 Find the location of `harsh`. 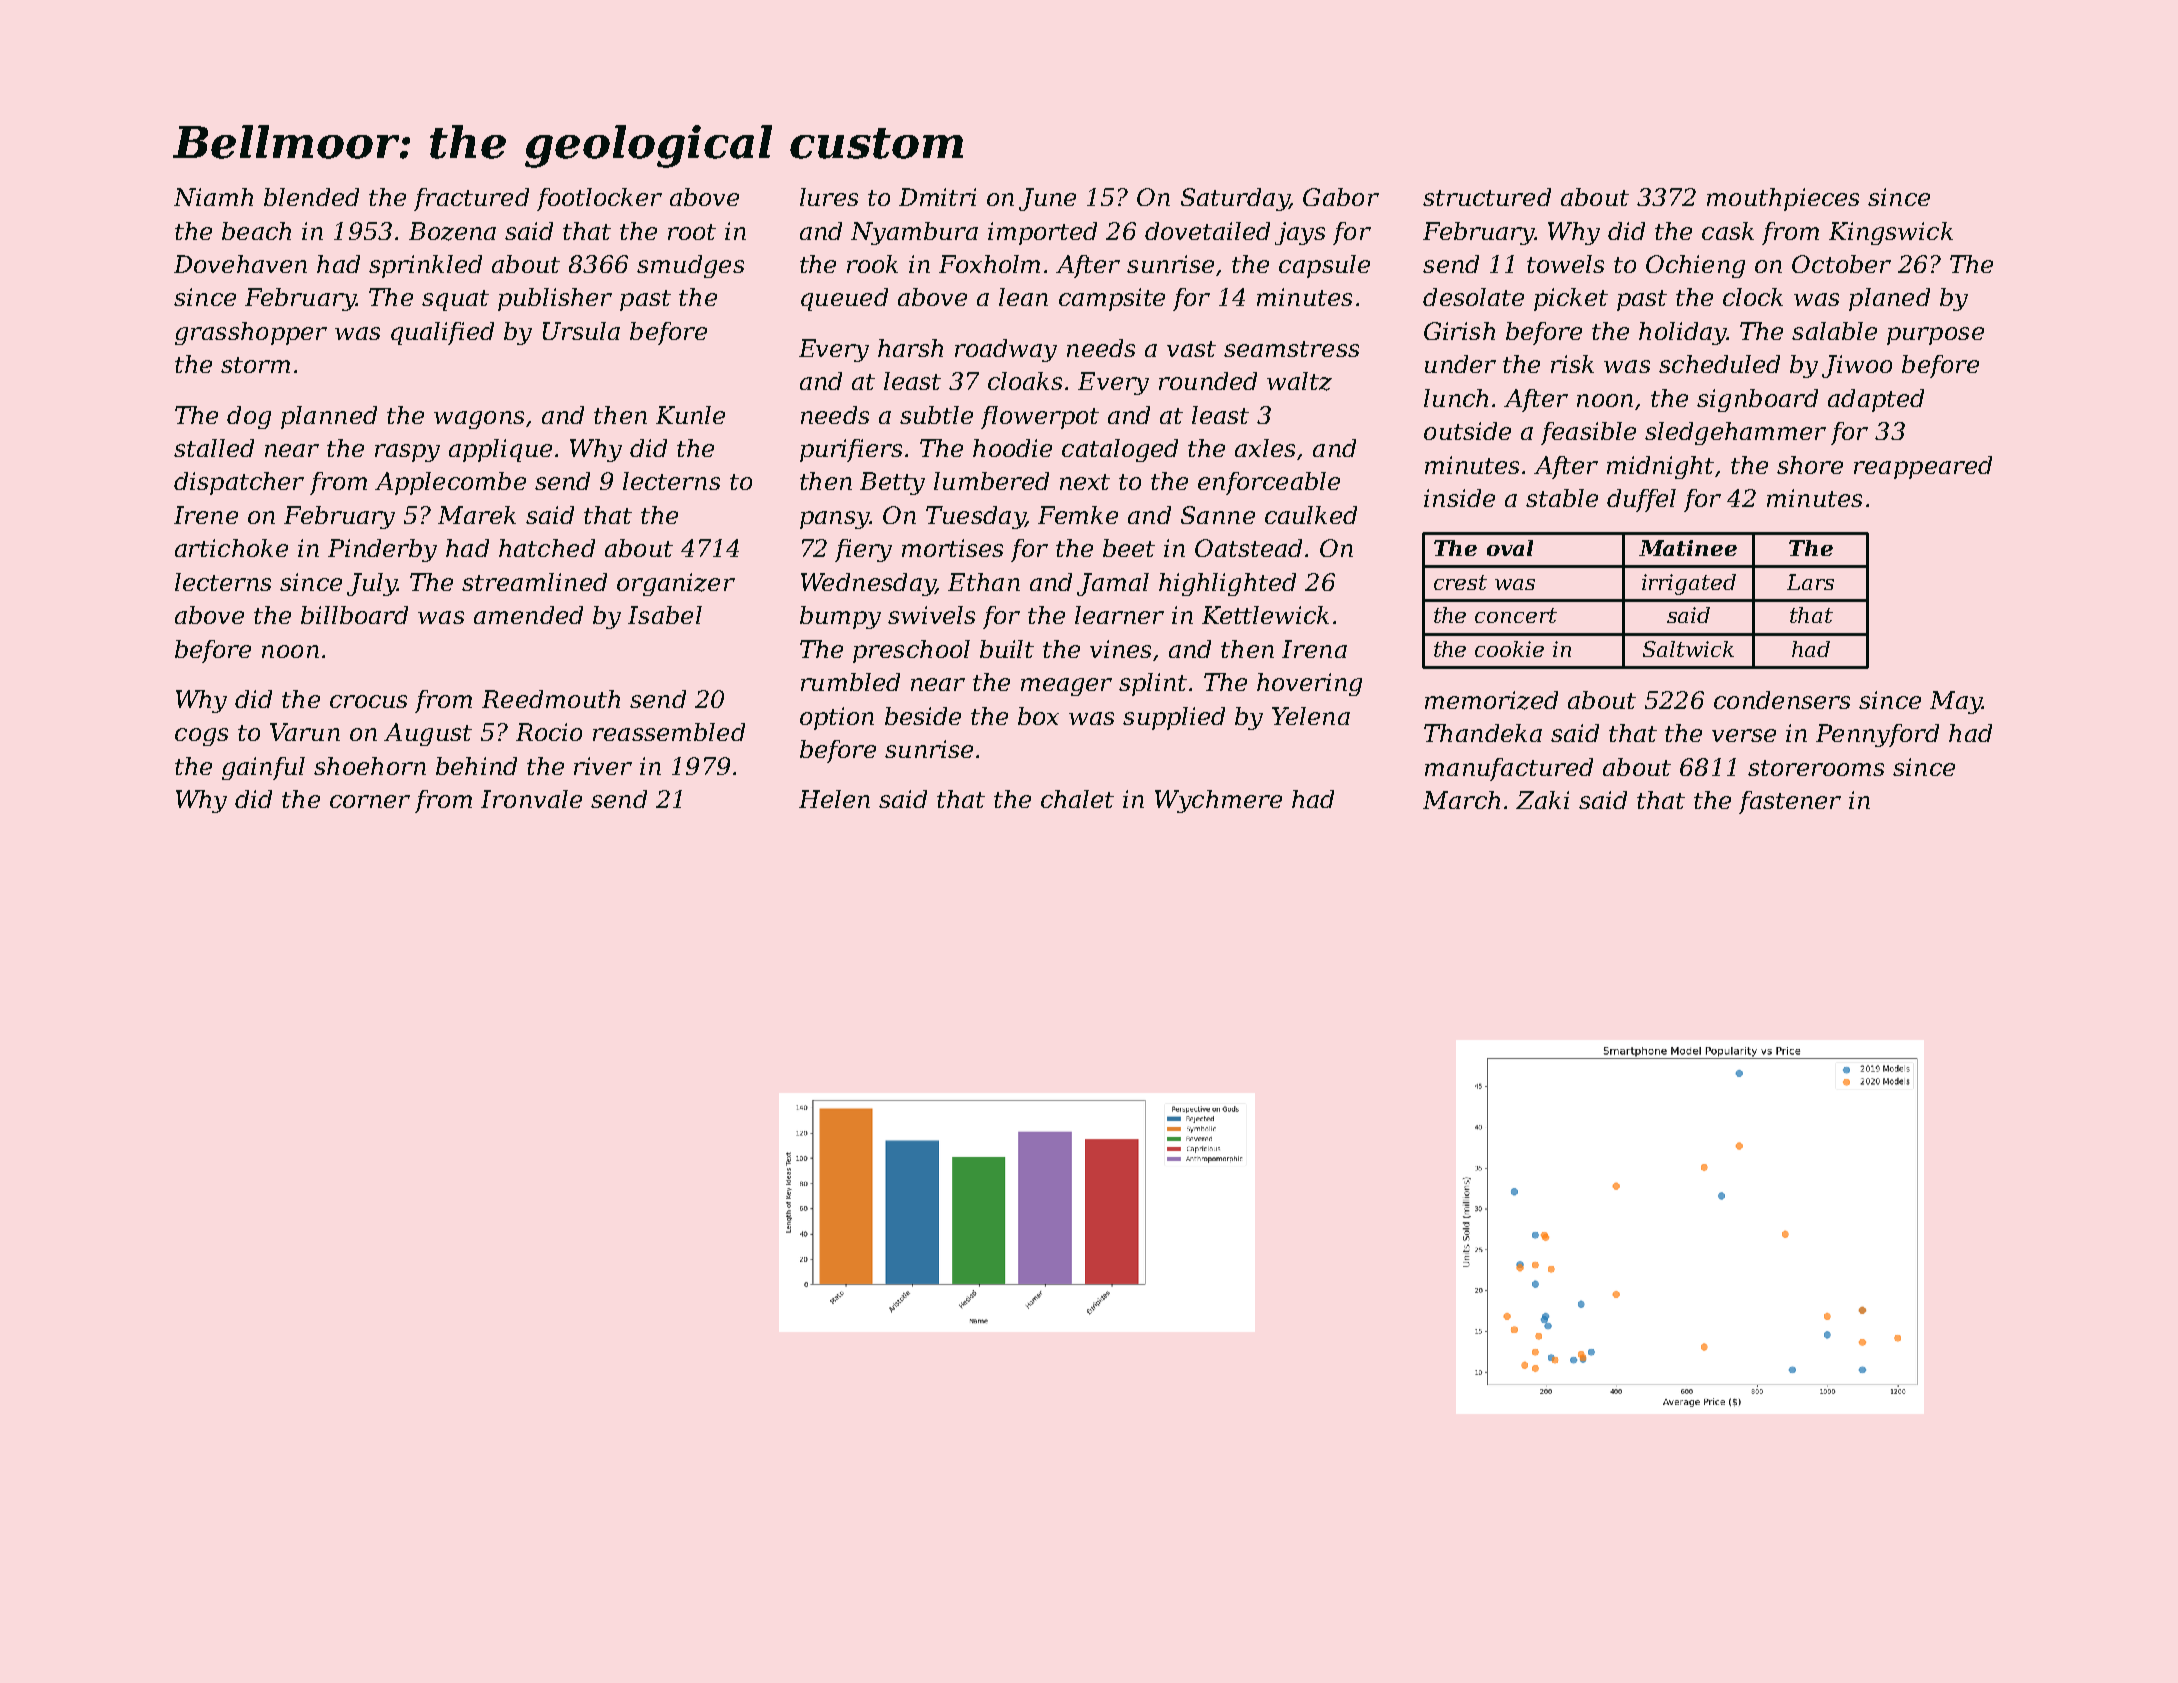

harsh is located at coordinates (910, 348).
